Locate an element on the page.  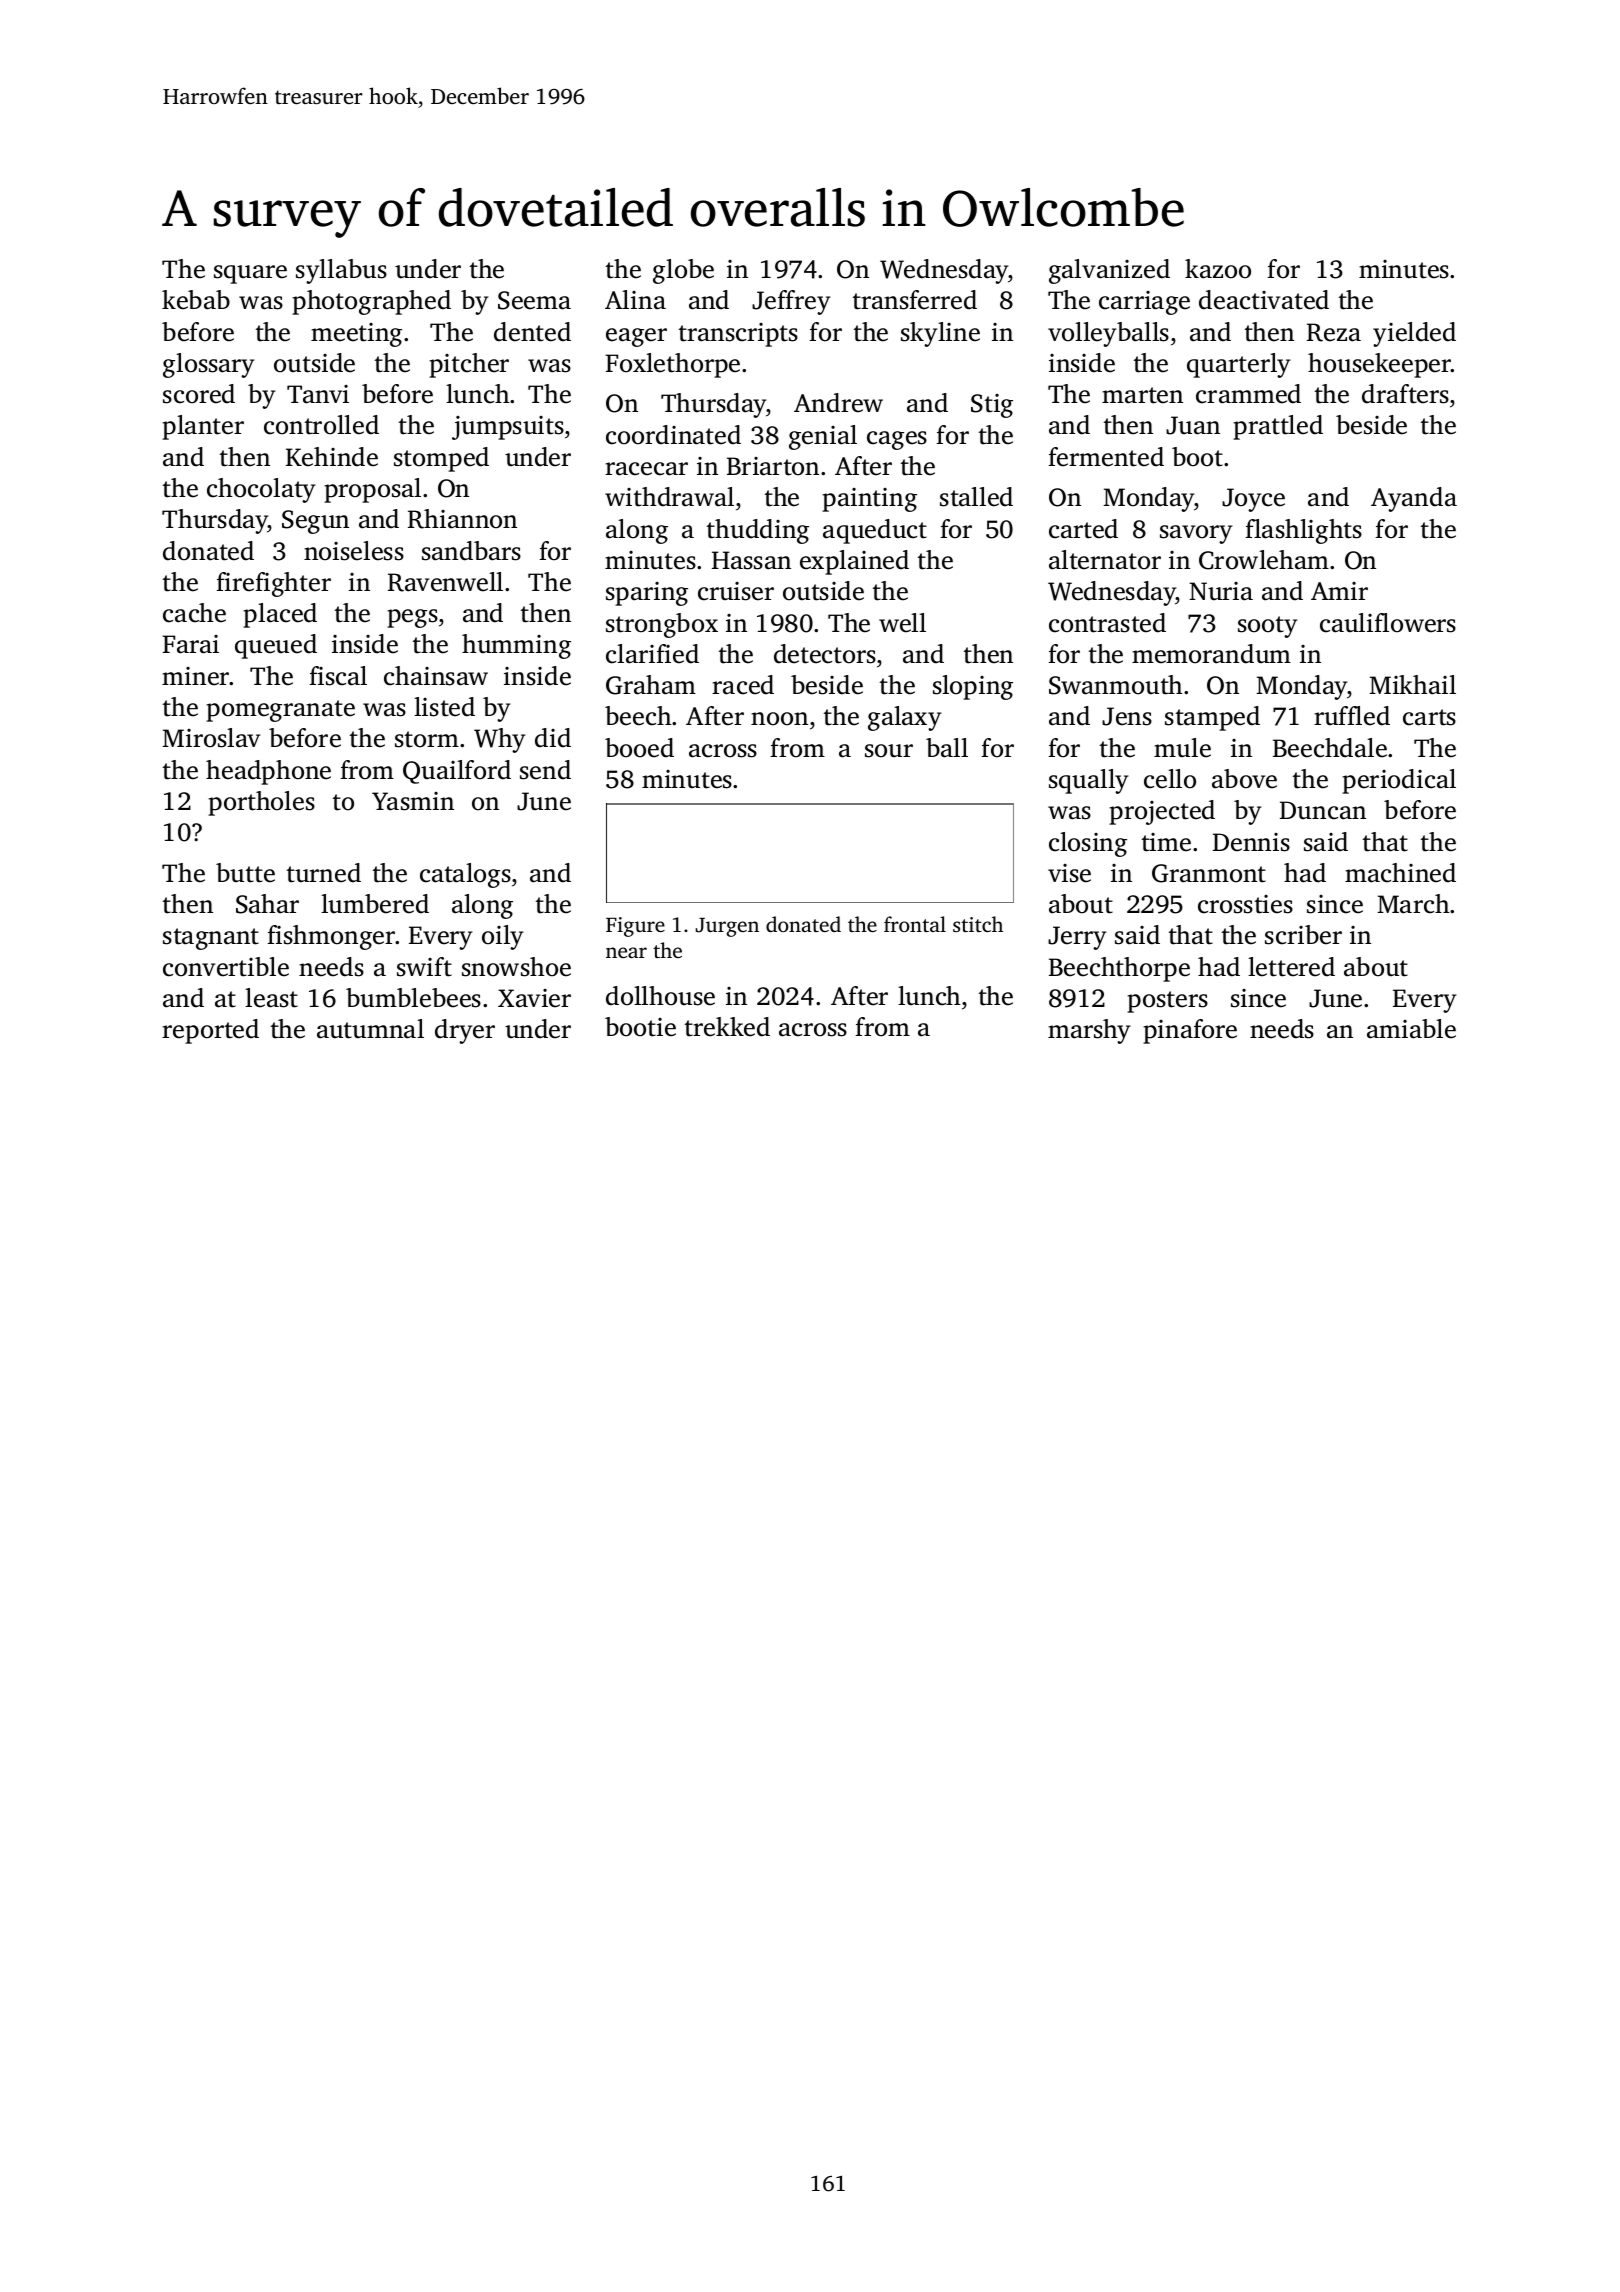
fermented is located at coordinates (1106, 457).
